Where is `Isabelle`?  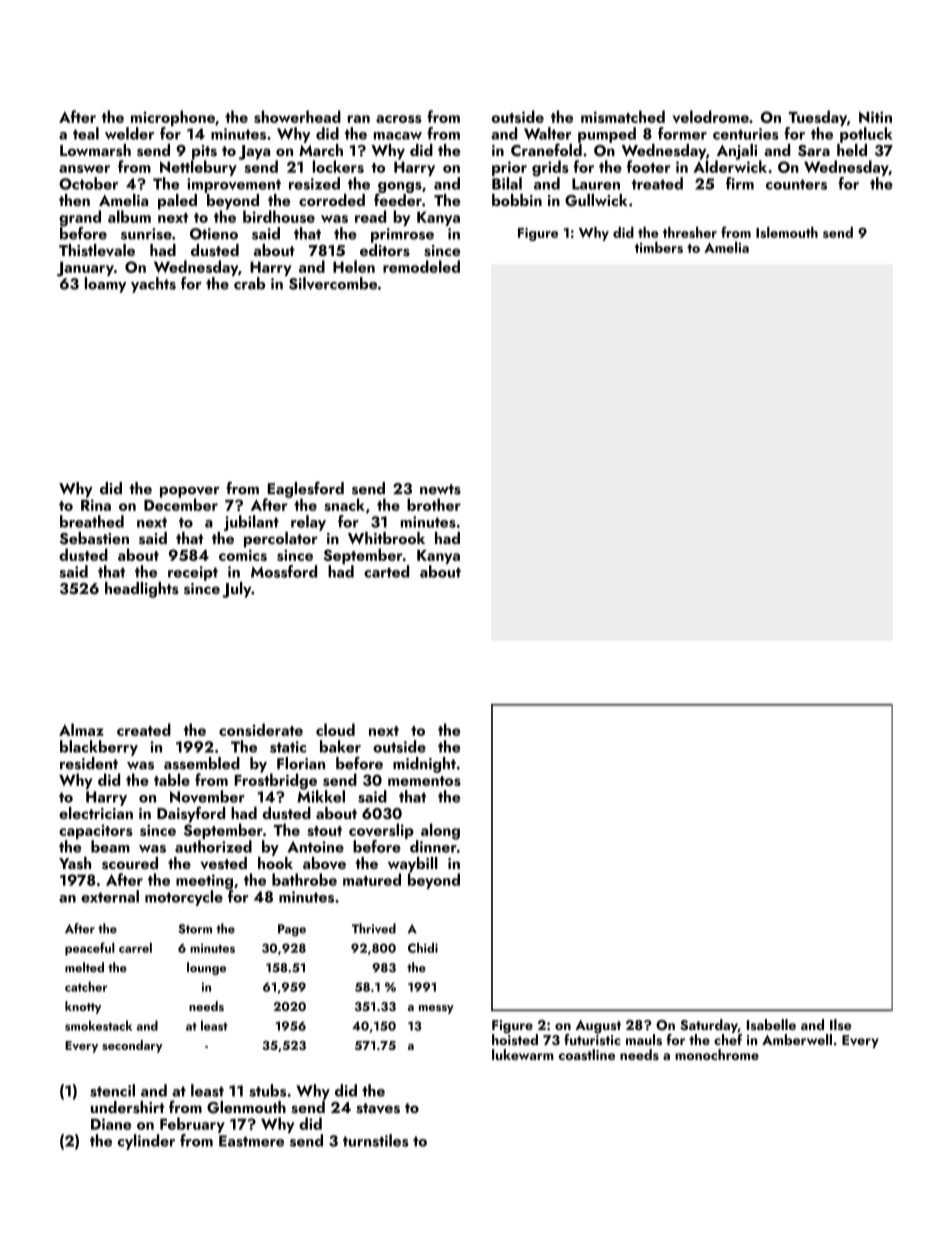 Isabelle is located at coordinates (771, 1024).
